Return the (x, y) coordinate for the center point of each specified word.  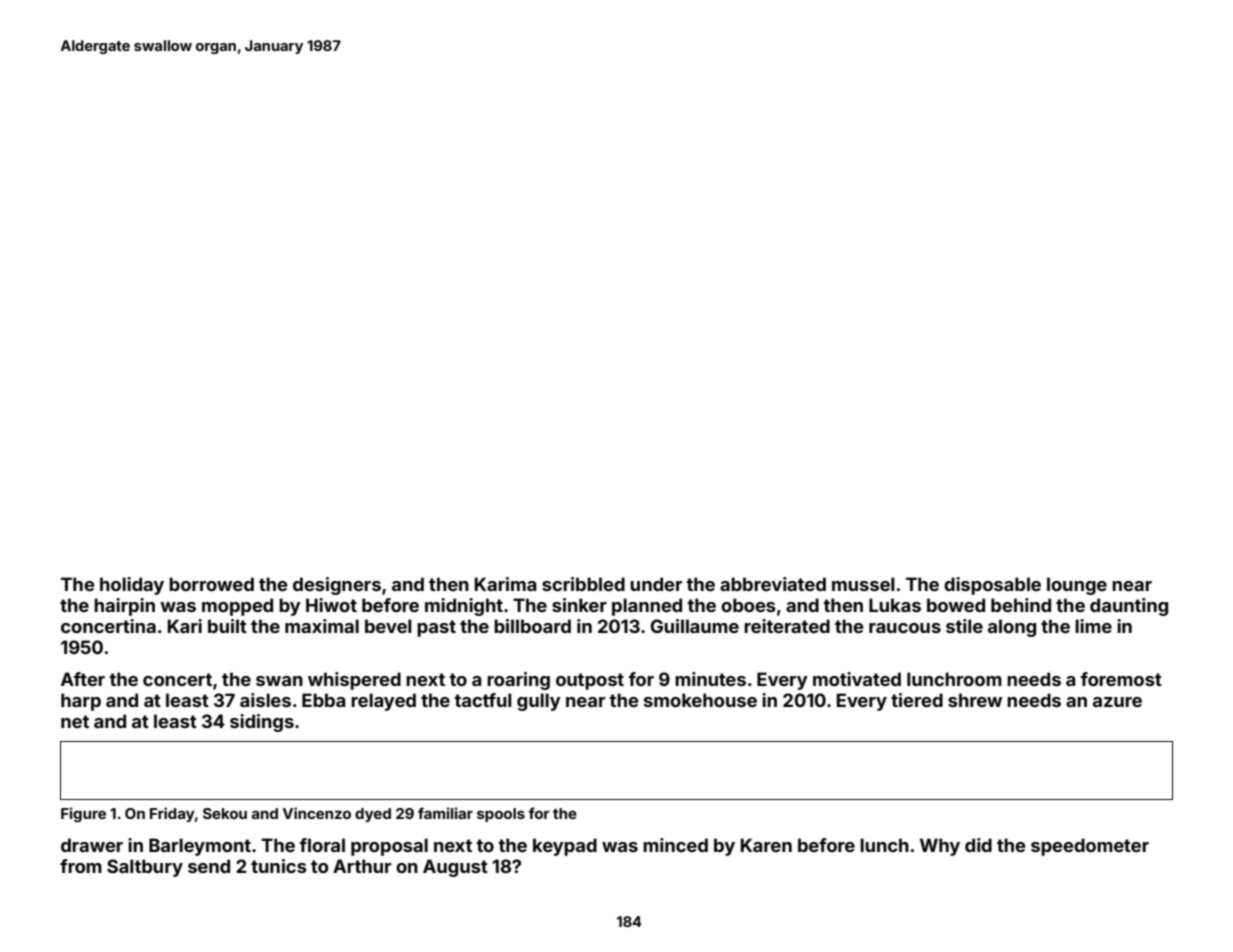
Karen (766, 845)
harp (81, 702)
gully (539, 702)
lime (1093, 626)
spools (501, 815)
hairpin (124, 607)
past (436, 628)
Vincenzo (317, 813)
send (209, 866)
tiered (917, 700)
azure (1117, 702)
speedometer (1090, 847)
